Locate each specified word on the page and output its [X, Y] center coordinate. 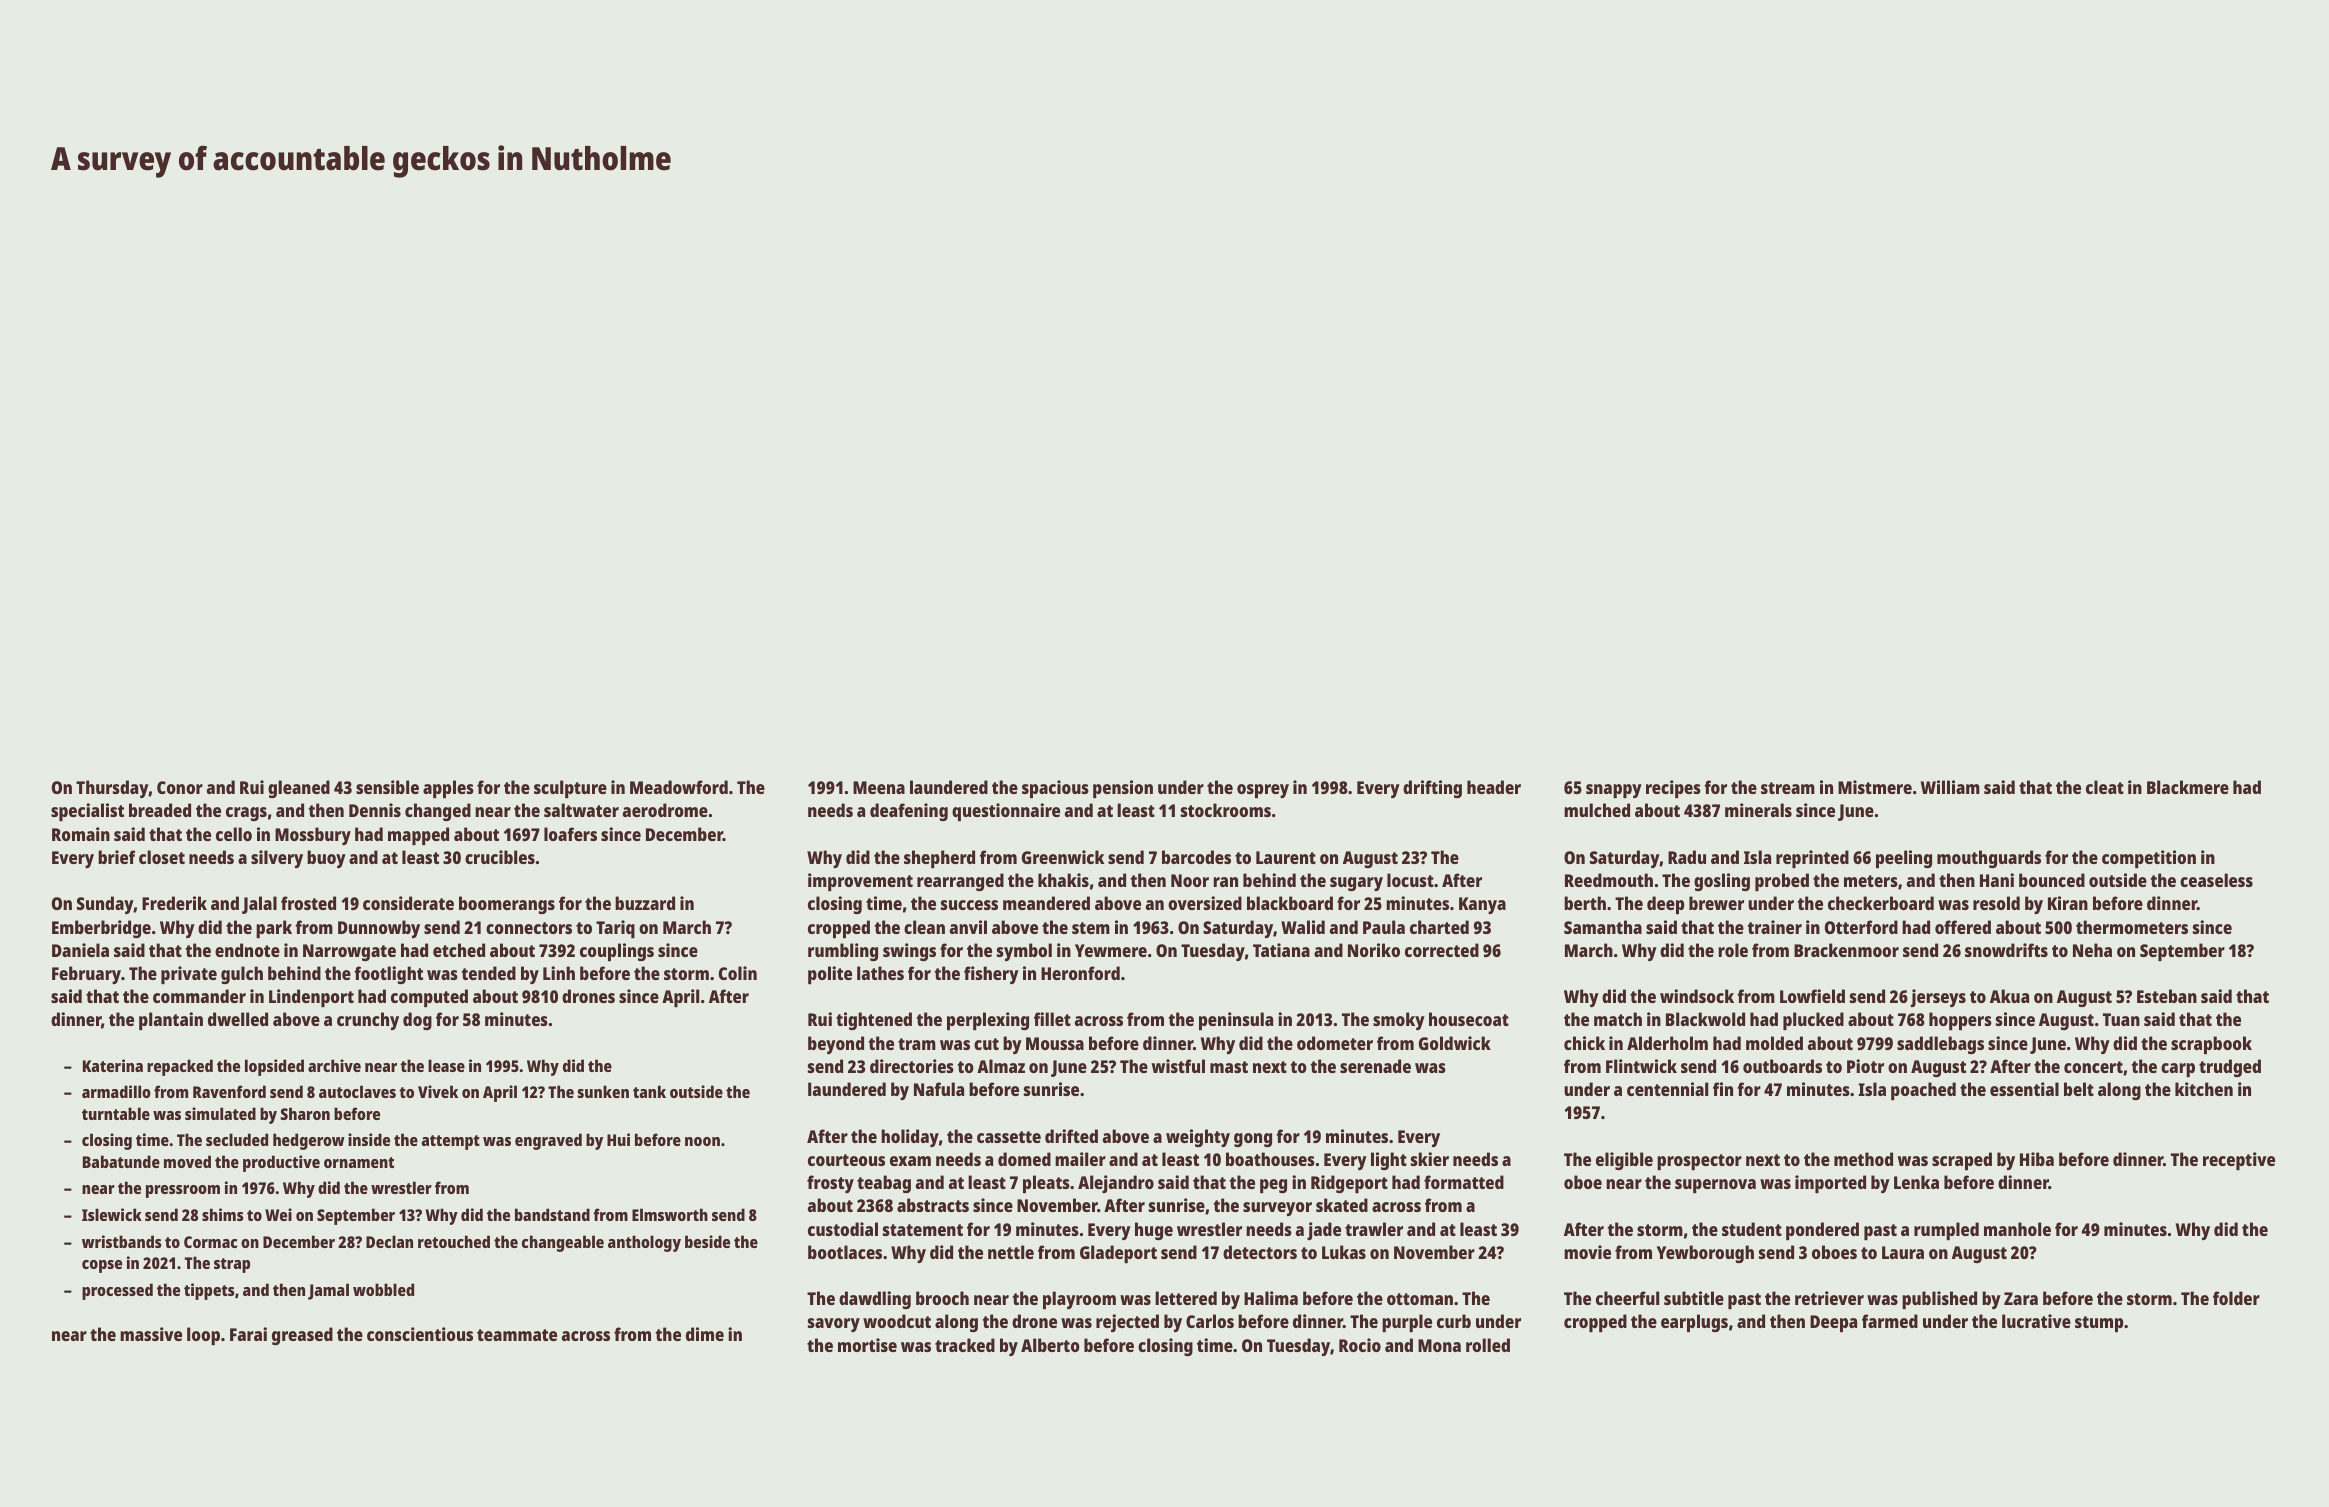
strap [232, 1265]
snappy [1614, 791]
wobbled [383, 1289]
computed [429, 998]
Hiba [2037, 1159]
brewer [1716, 903]
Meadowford [679, 787]
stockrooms [1226, 810]
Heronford [1080, 973]
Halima [1271, 1298]
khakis [1063, 880]
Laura [1903, 1252]
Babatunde [121, 1161]
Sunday [105, 905]
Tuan [2121, 1019]
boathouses [1270, 1159]
